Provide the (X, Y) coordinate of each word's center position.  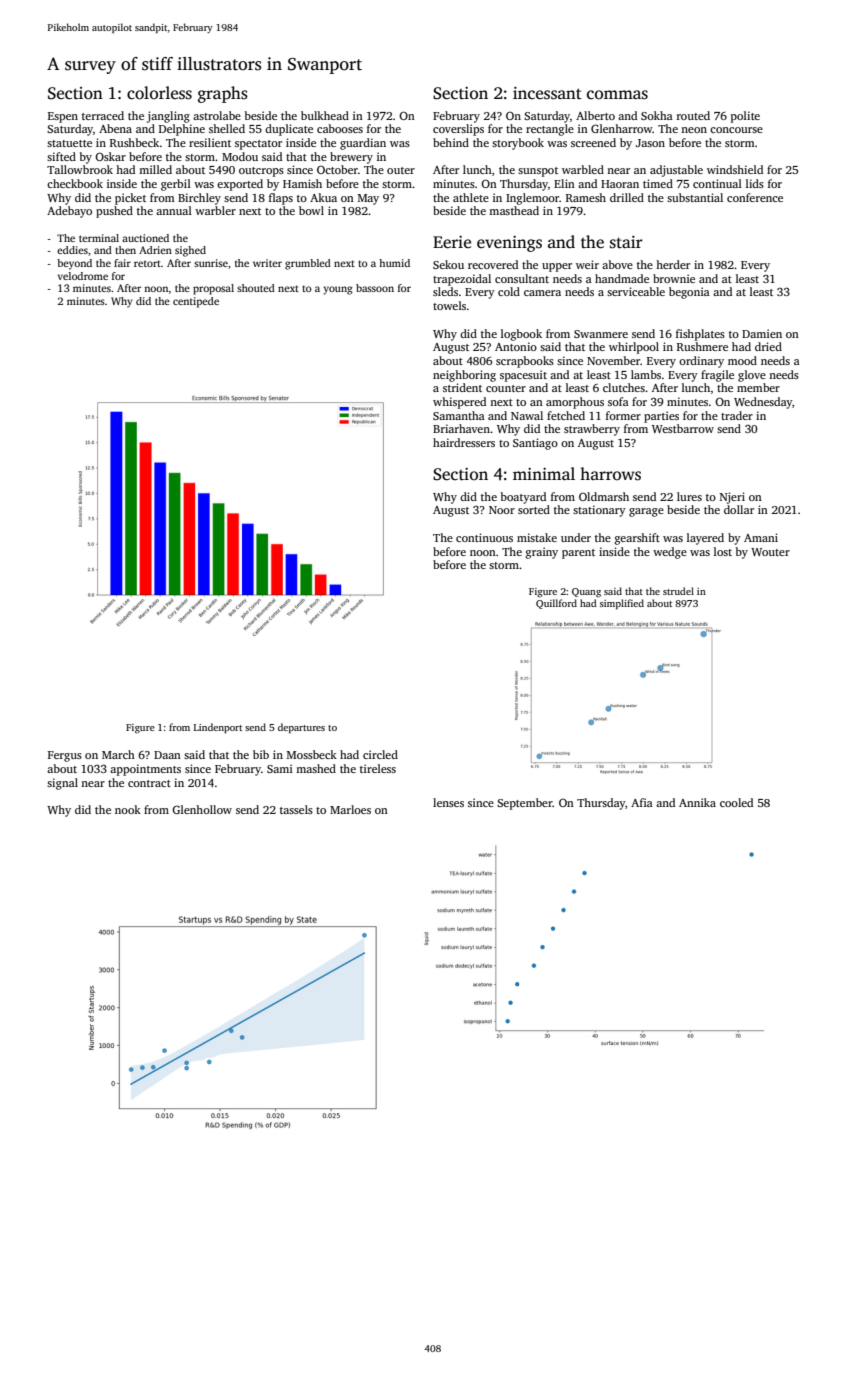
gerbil (176, 185)
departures (301, 728)
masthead (514, 210)
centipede (196, 302)
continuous (484, 537)
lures (689, 496)
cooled (736, 802)
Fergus (65, 756)
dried (768, 346)
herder (673, 264)
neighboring (464, 376)
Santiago (535, 444)
